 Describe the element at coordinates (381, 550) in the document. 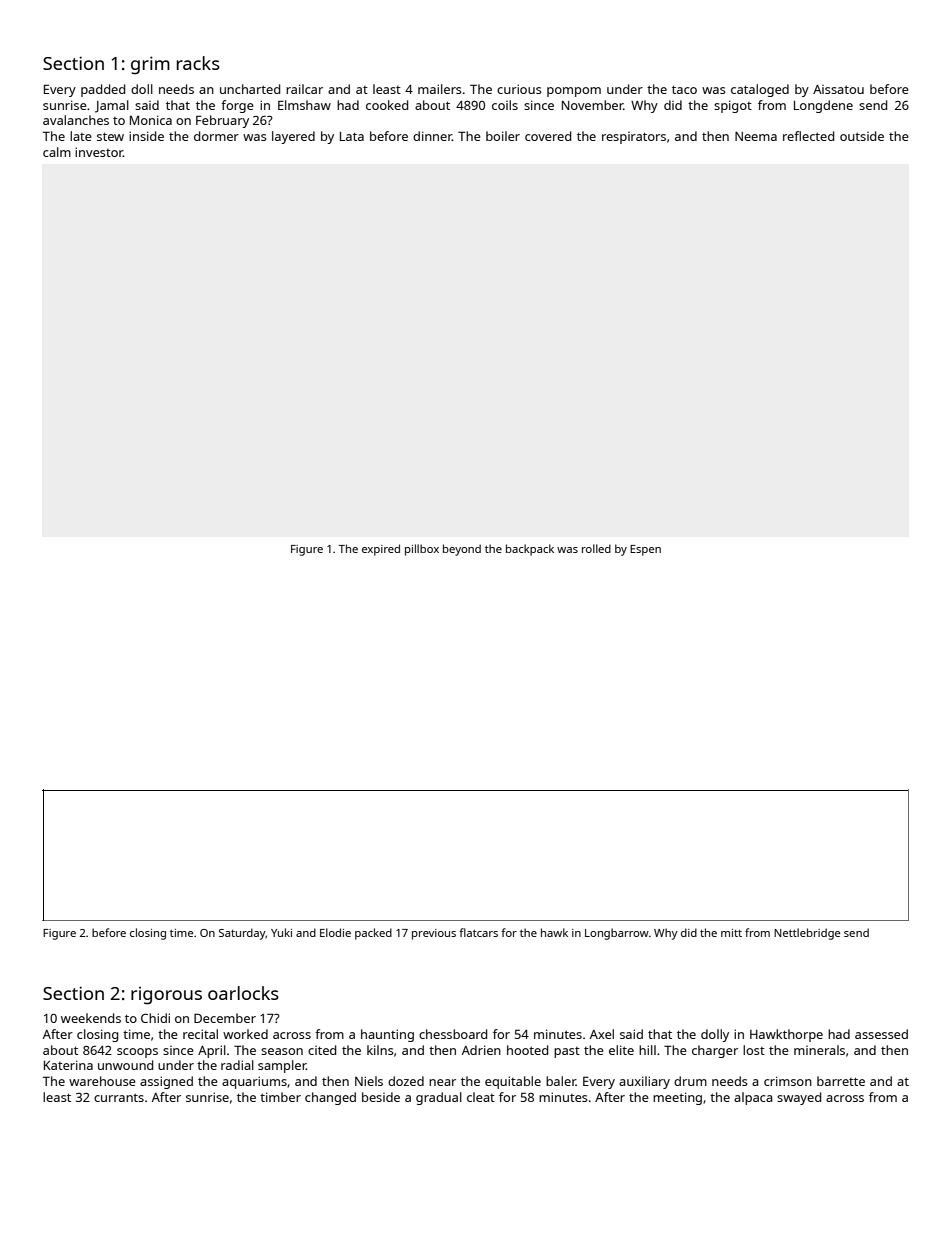

I see `expired` at that location.
